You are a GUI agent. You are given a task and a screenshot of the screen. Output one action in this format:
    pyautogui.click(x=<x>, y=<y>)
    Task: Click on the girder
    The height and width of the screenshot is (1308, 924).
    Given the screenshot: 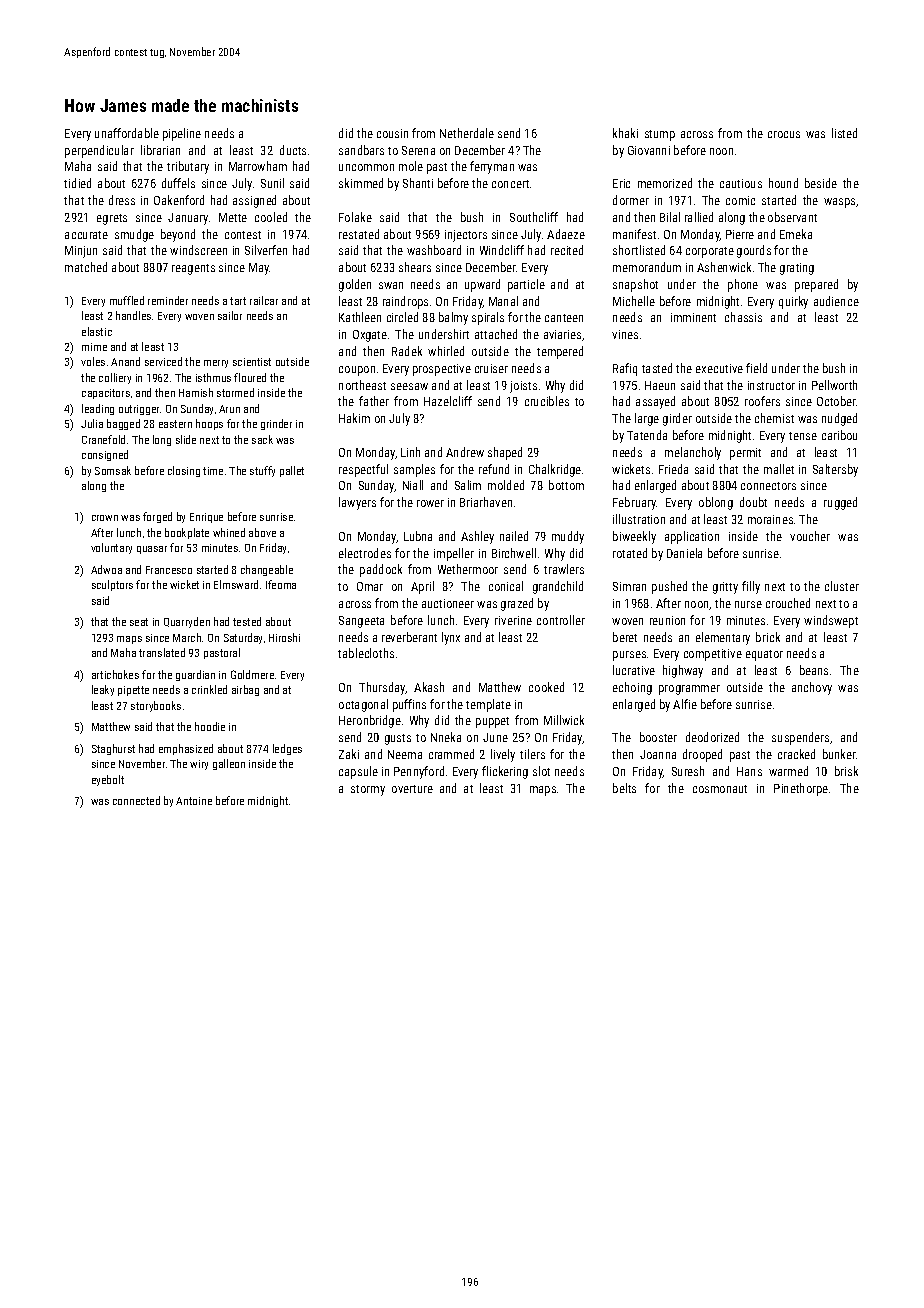 What is the action you would take?
    pyautogui.click(x=677, y=419)
